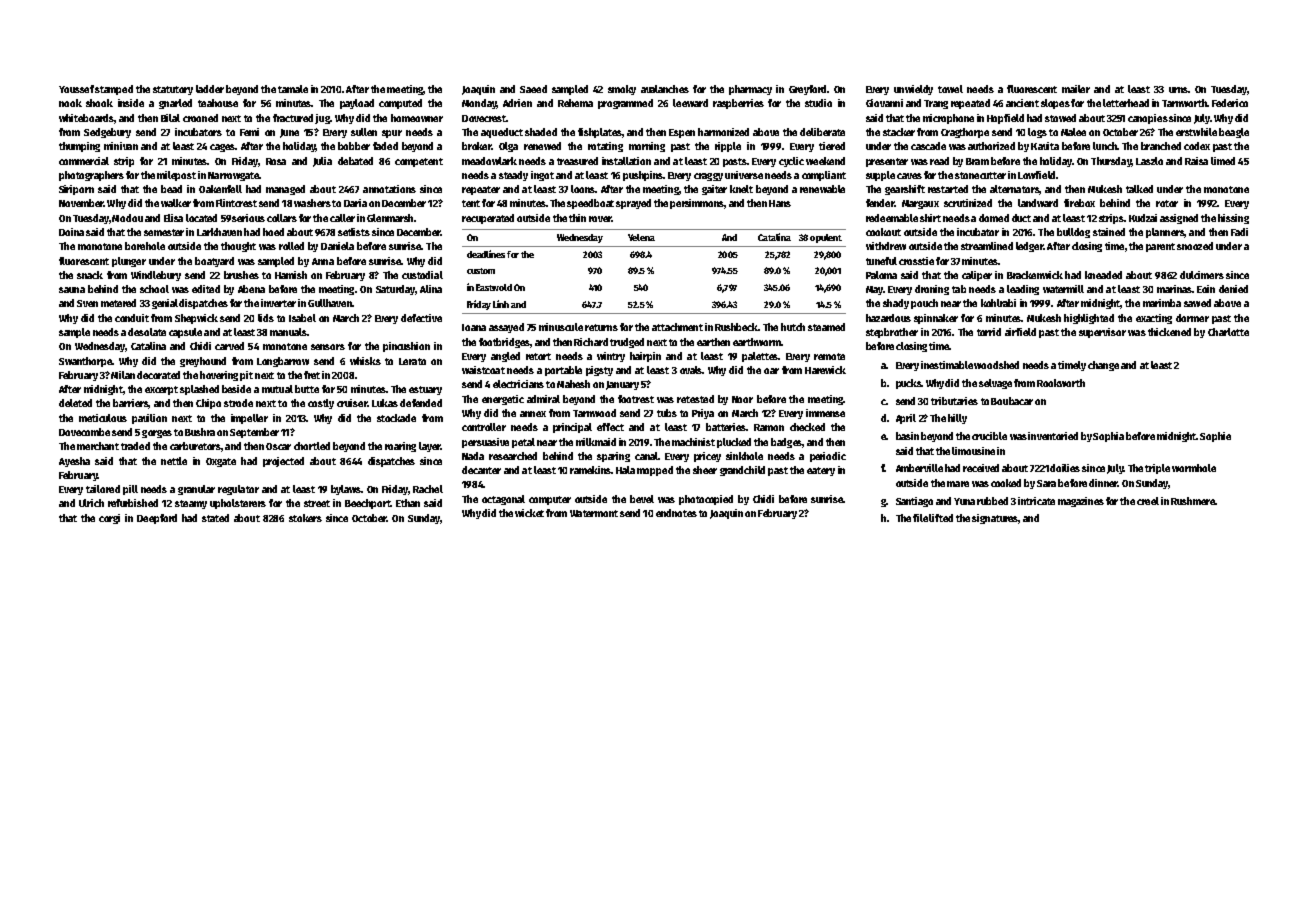 This image has height=924, width=1308. Describe the element at coordinates (995, 519) in the image. I see `signatures` at that location.
